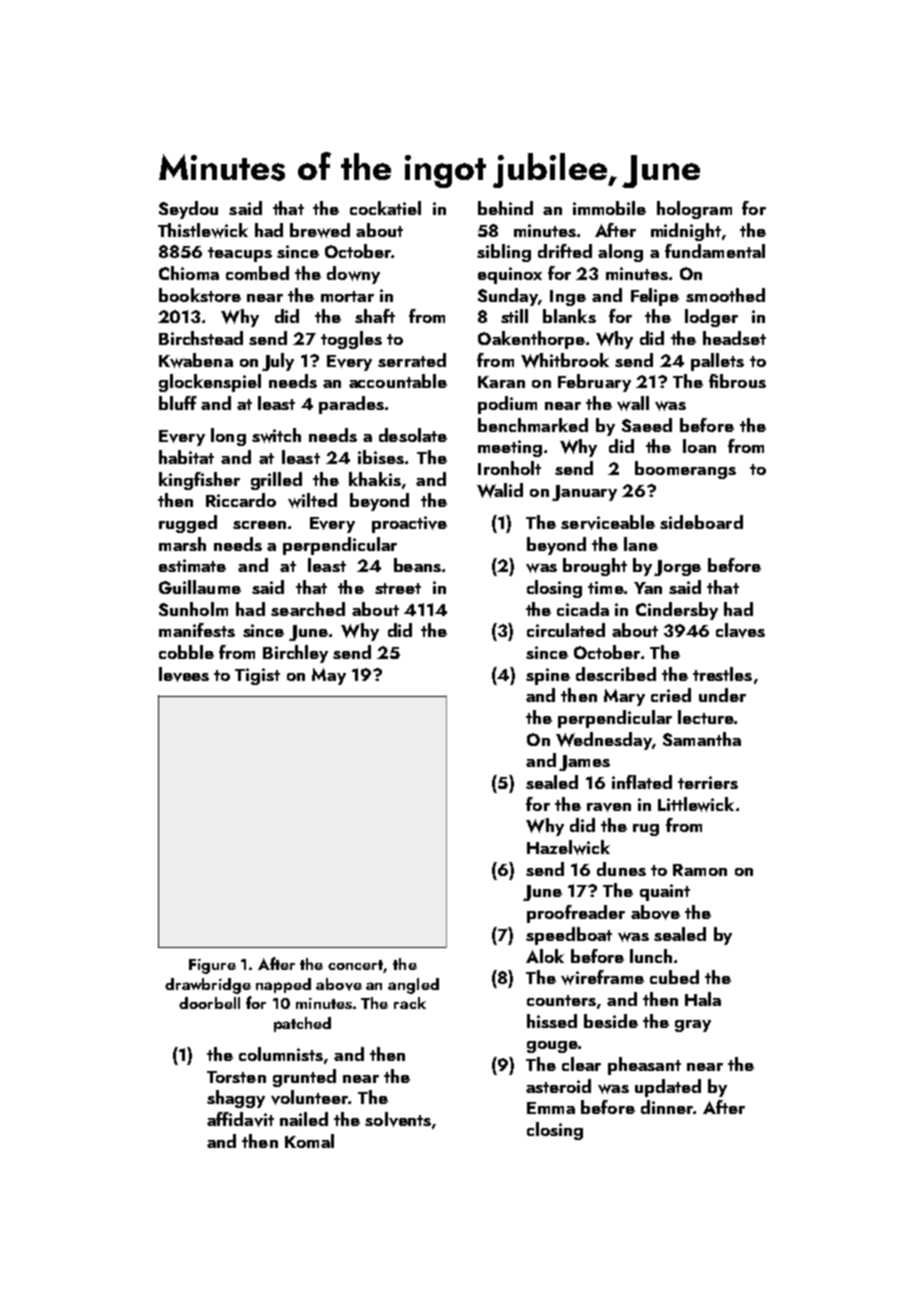 The height and width of the page is (1311, 924). What do you see at coordinates (737, 381) in the page?
I see `fibrous` at bounding box center [737, 381].
